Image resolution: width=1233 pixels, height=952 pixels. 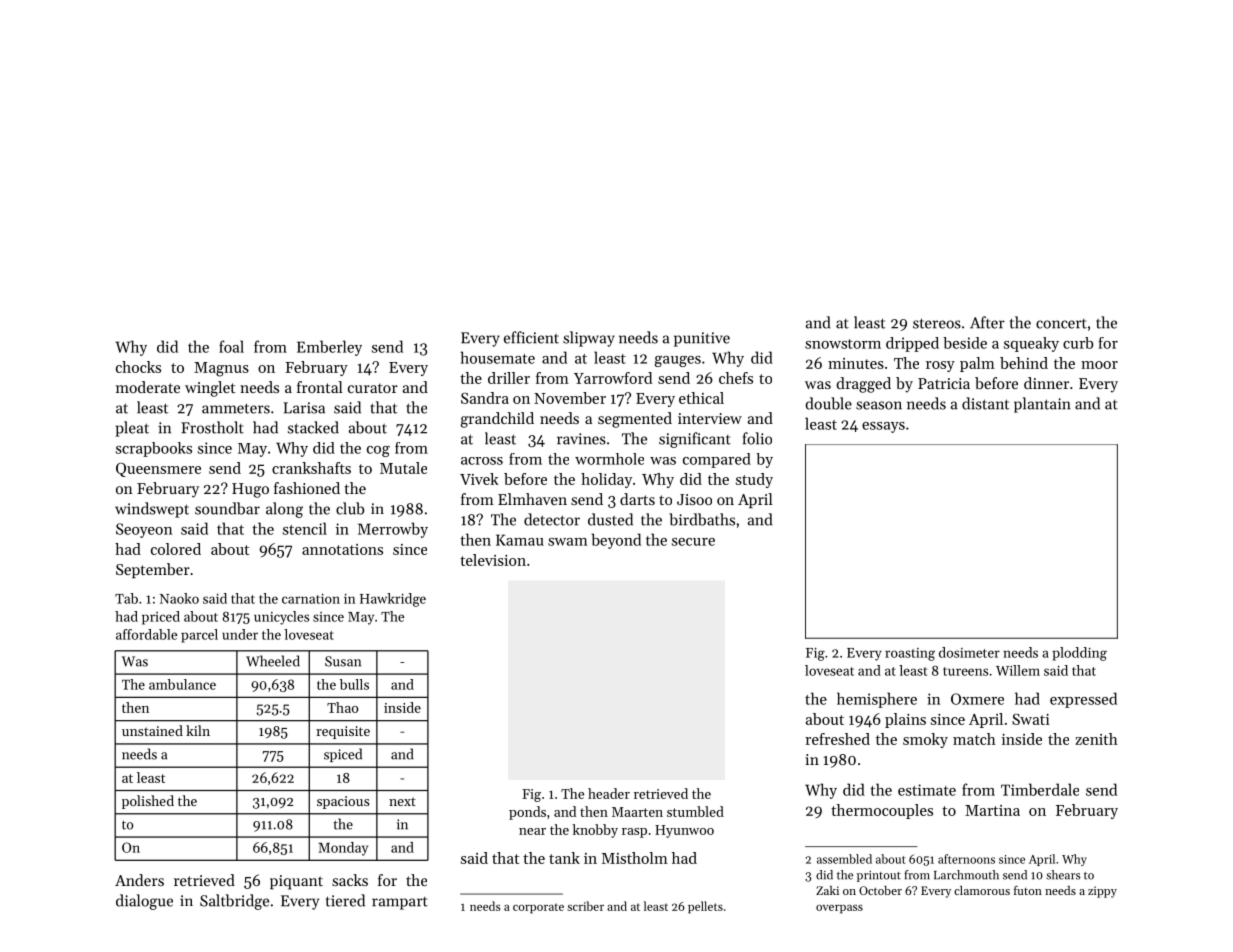 What do you see at coordinates (1079, 654) in the screenshot?
I see `plodding` at bounding box center [1079, 654].
